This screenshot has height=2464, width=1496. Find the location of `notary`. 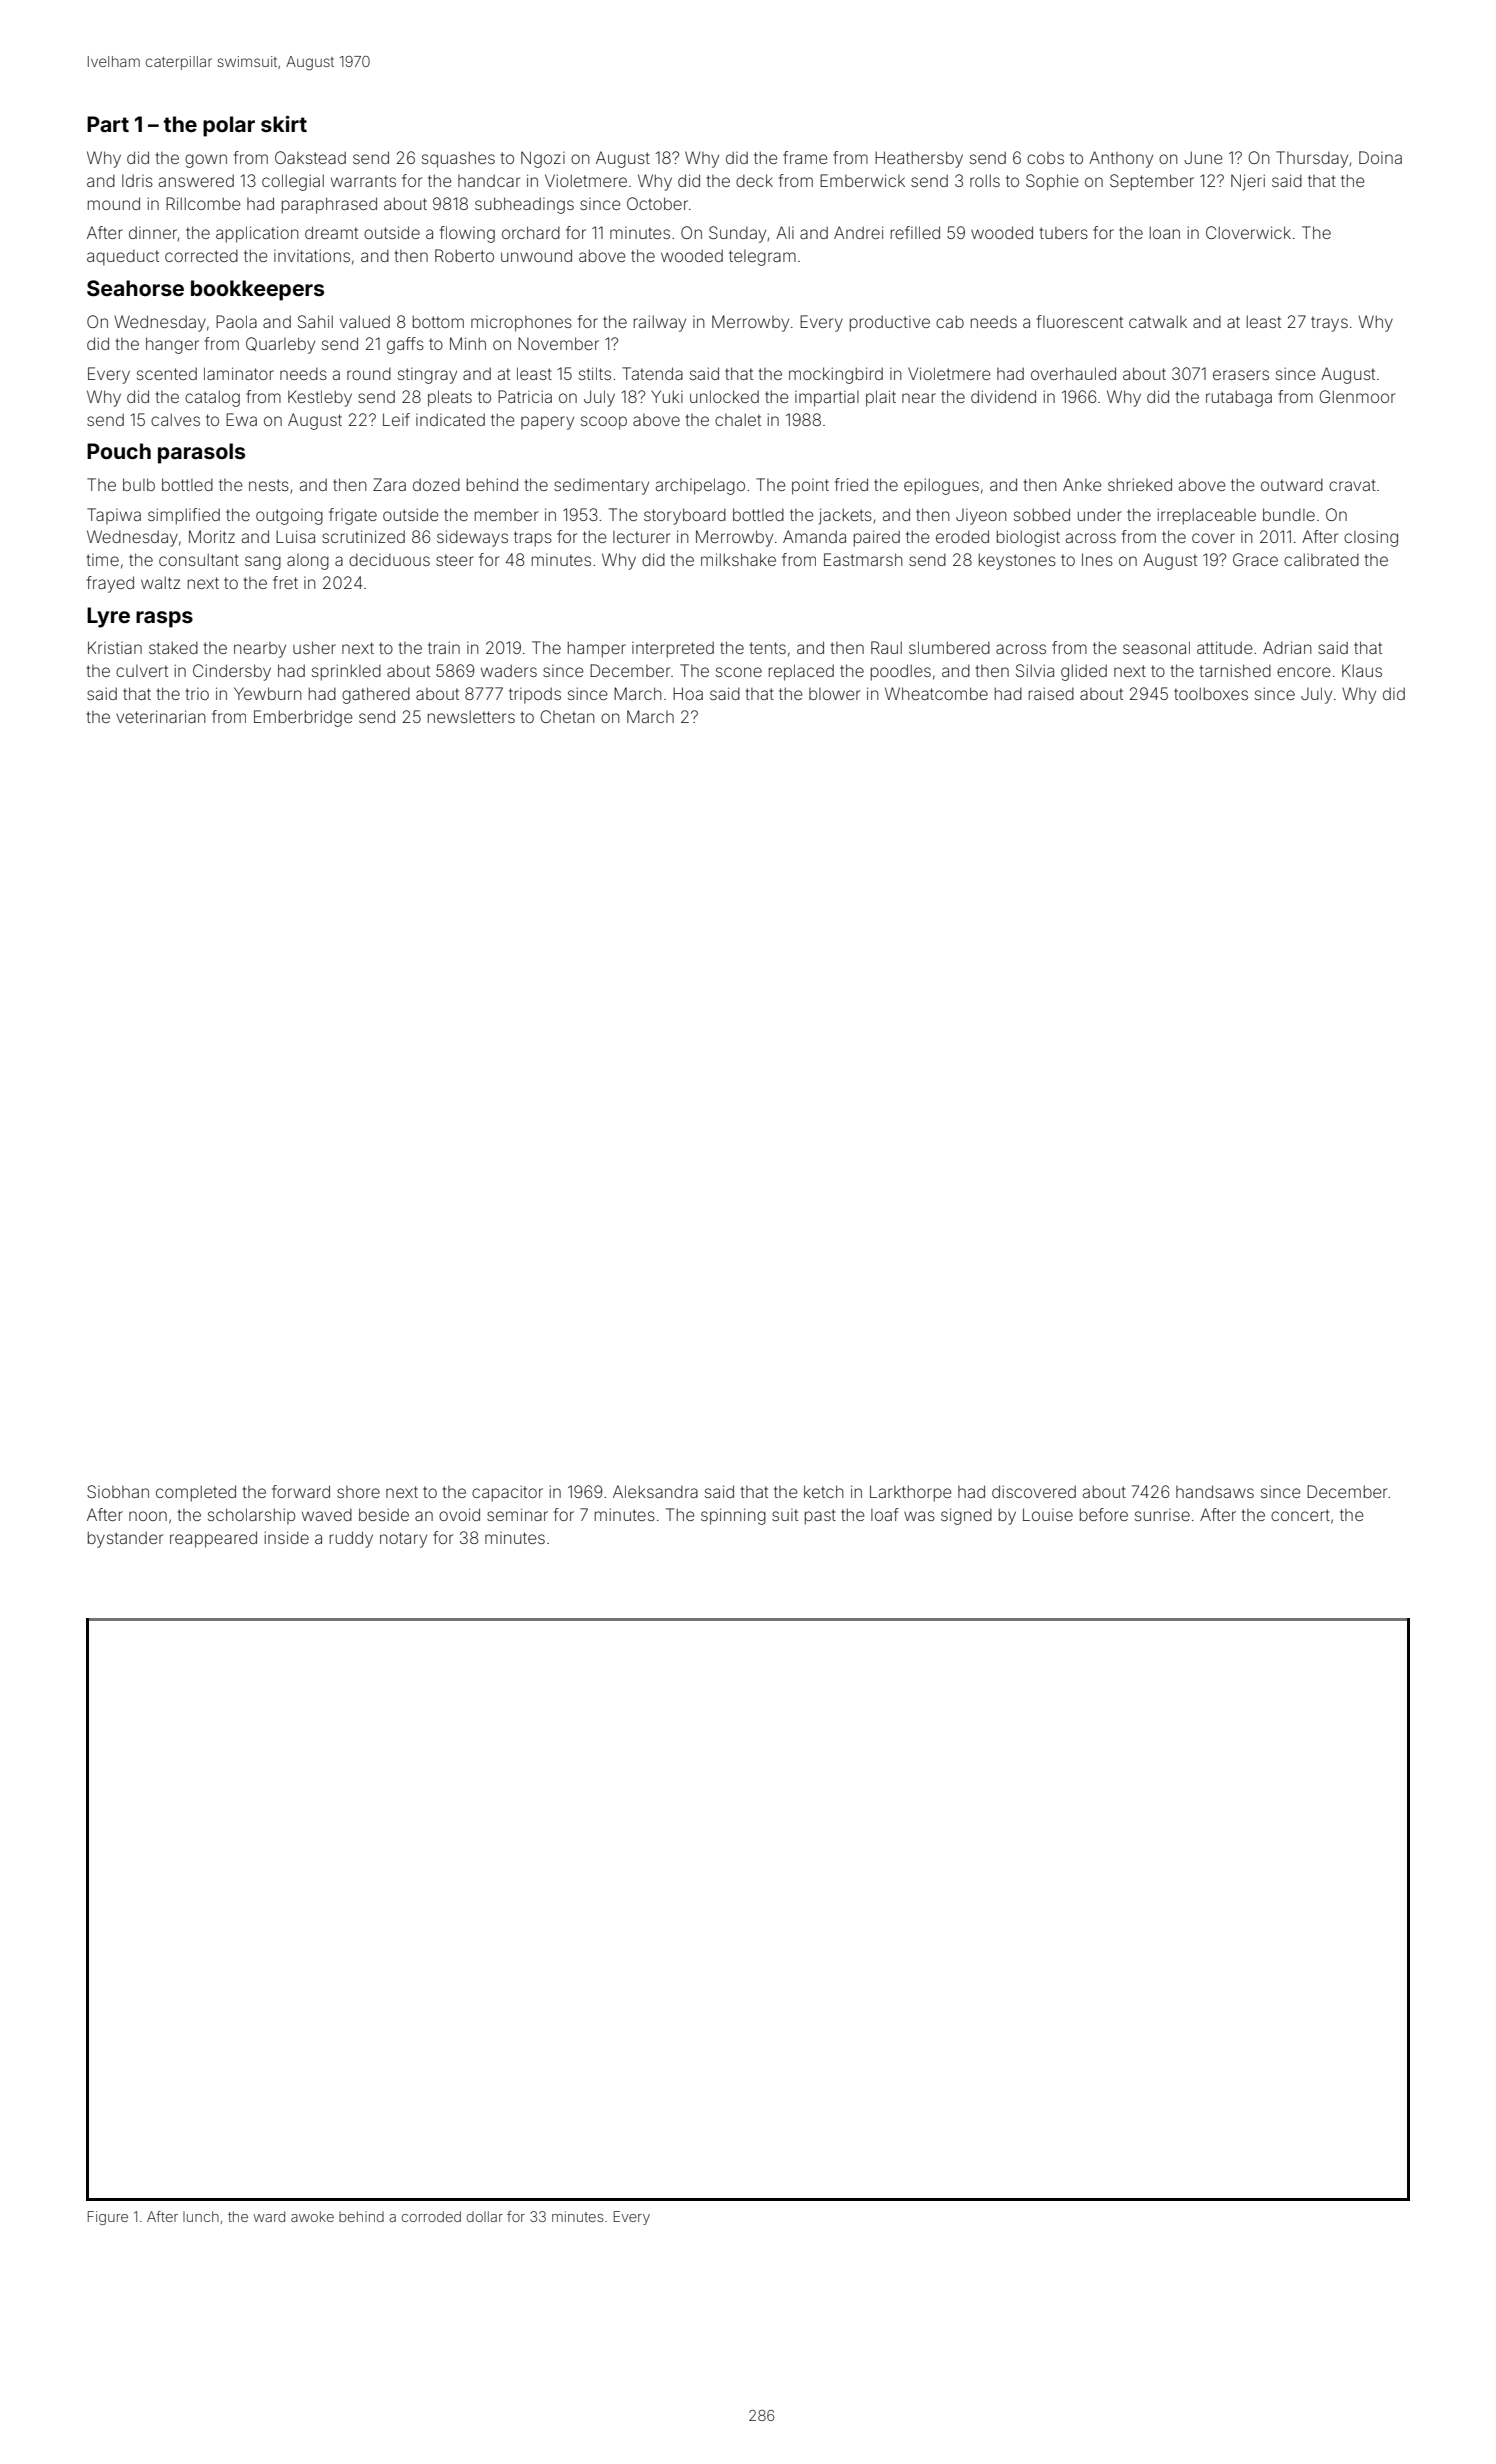

notary is located at coordinates (403, 1540).
